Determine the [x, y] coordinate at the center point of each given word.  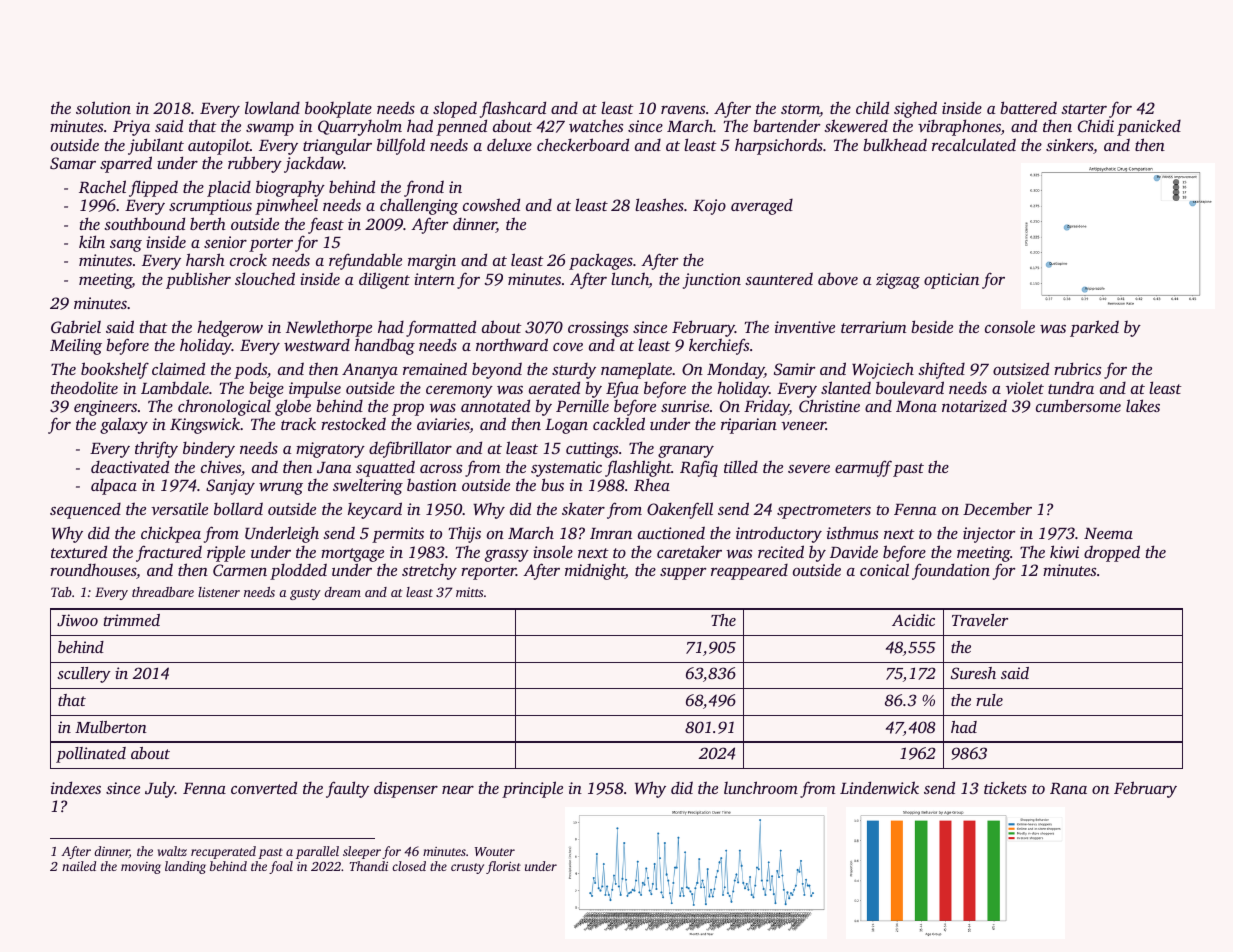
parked [1094, 328]
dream [342, 592]
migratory [330, 450]
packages [601, 261]
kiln [92, 241]
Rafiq [699, 468]
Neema [1108, 533]
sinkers [1069, 144]
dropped [1112, 553]
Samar [73, 163]
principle [532, 789]
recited [781, 551]
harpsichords [779, 146]
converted [264, 787]
